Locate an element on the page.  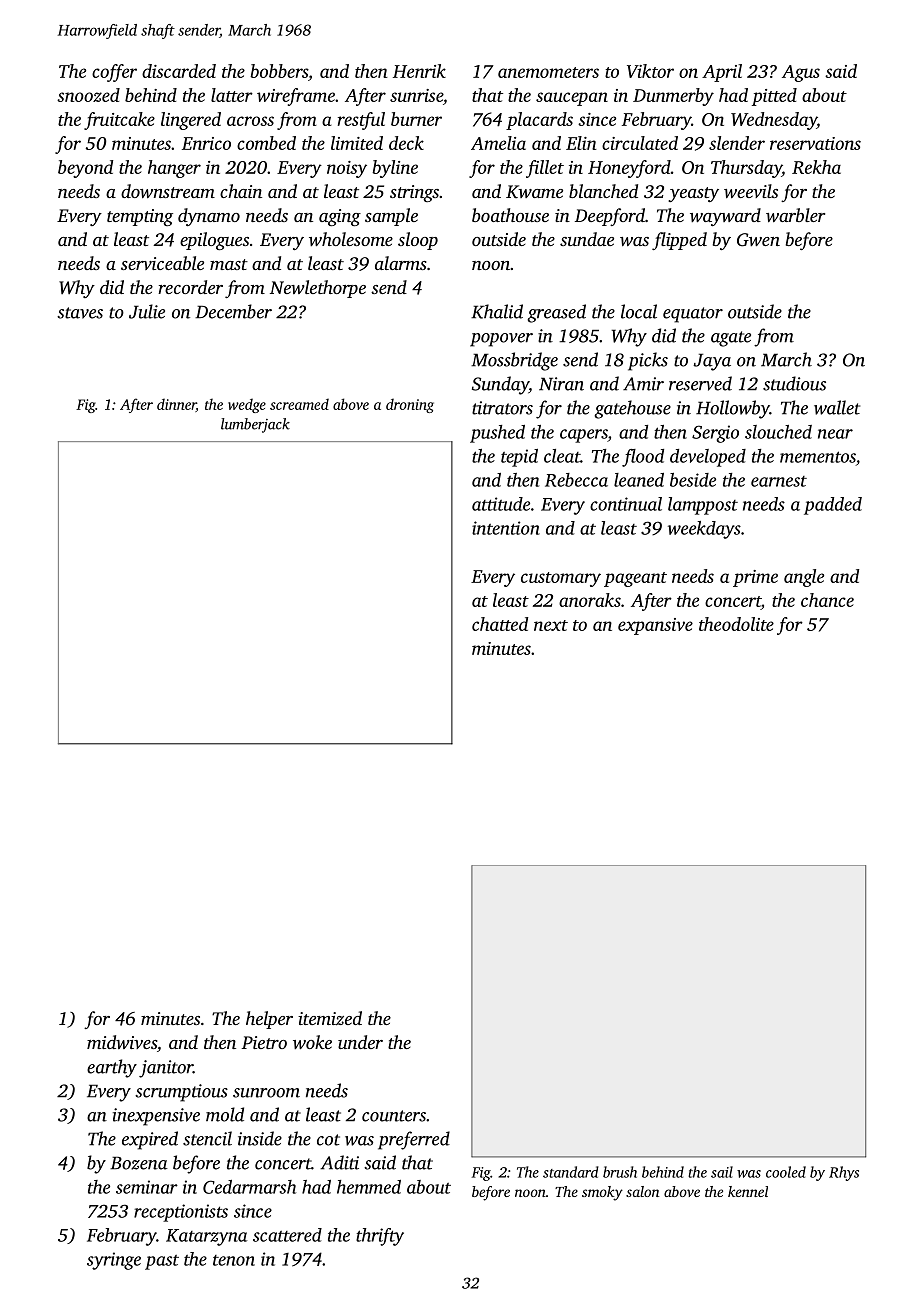
itemized is located at coordinates (330, 1018).
